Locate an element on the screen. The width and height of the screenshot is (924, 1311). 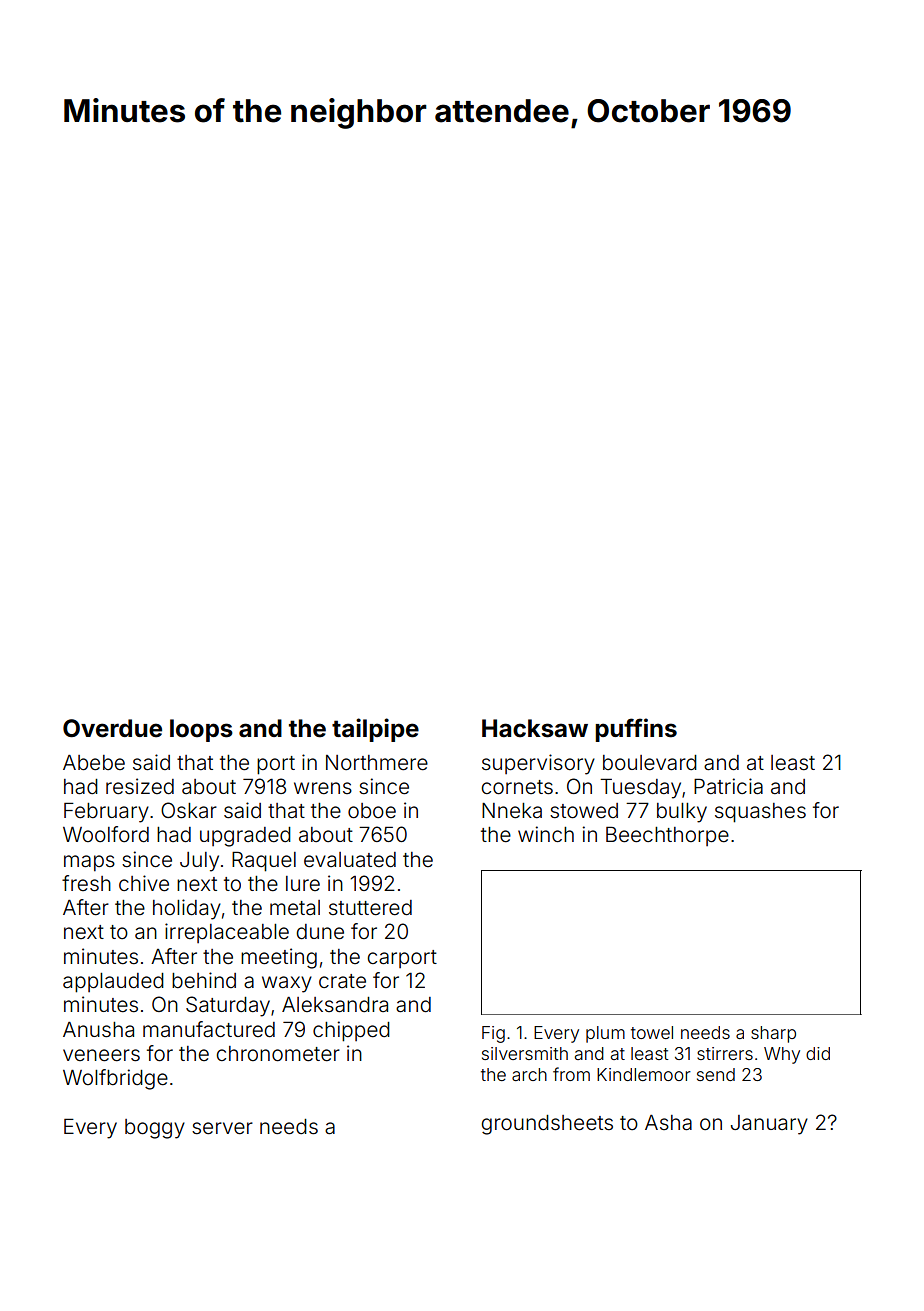
stuttered is located at coordinates (370, 908).
